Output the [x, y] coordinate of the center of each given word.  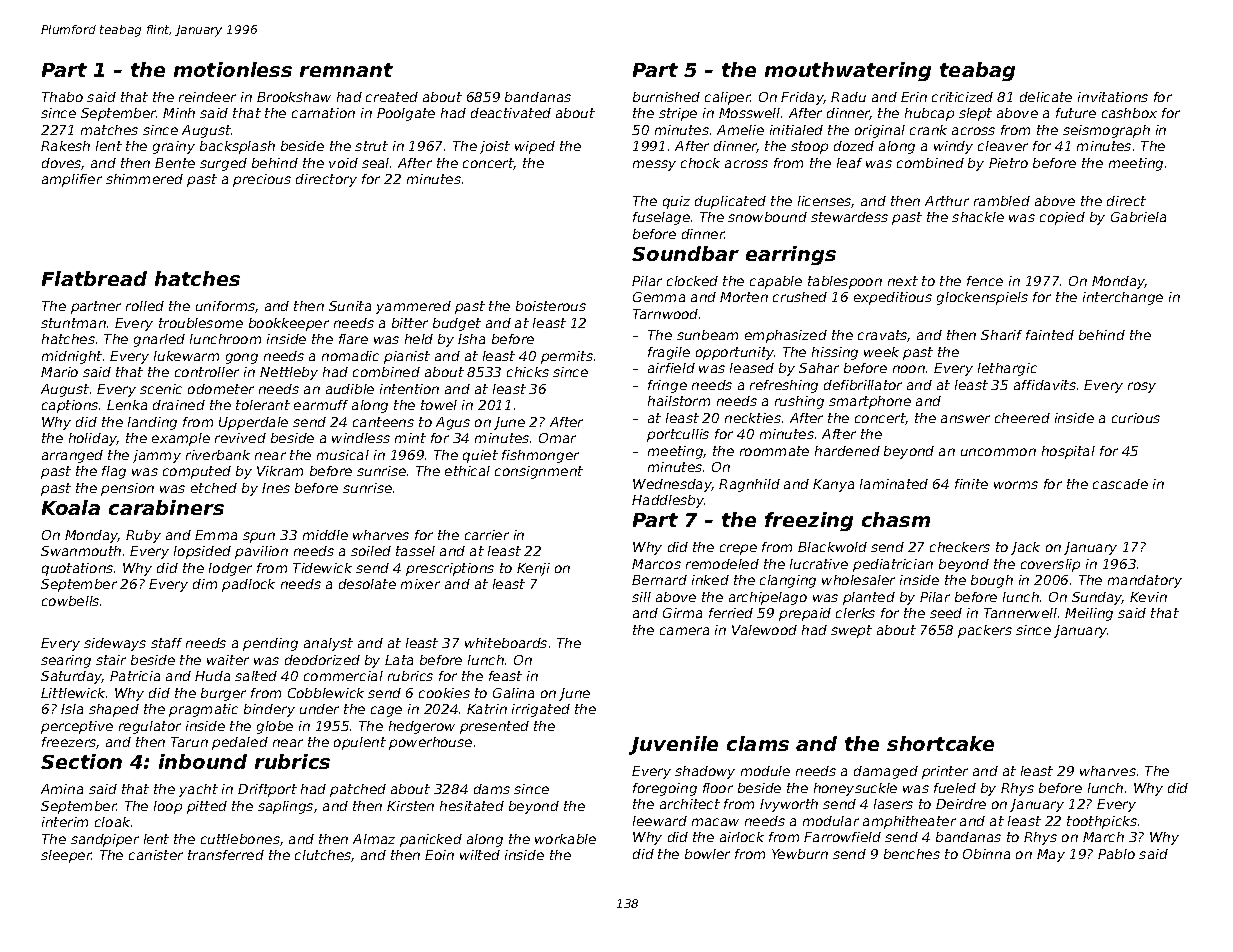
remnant [346, 70]
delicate [1046, 97]
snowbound [767, 217]
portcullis [678, 435]
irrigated [541, 710]
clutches [323, 856]
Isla [72, 709]
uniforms [225, 306]
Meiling [1089, 614]
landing [152, 423]
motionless [233, 69]
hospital [1068, 452]
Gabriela [1138, 217]
